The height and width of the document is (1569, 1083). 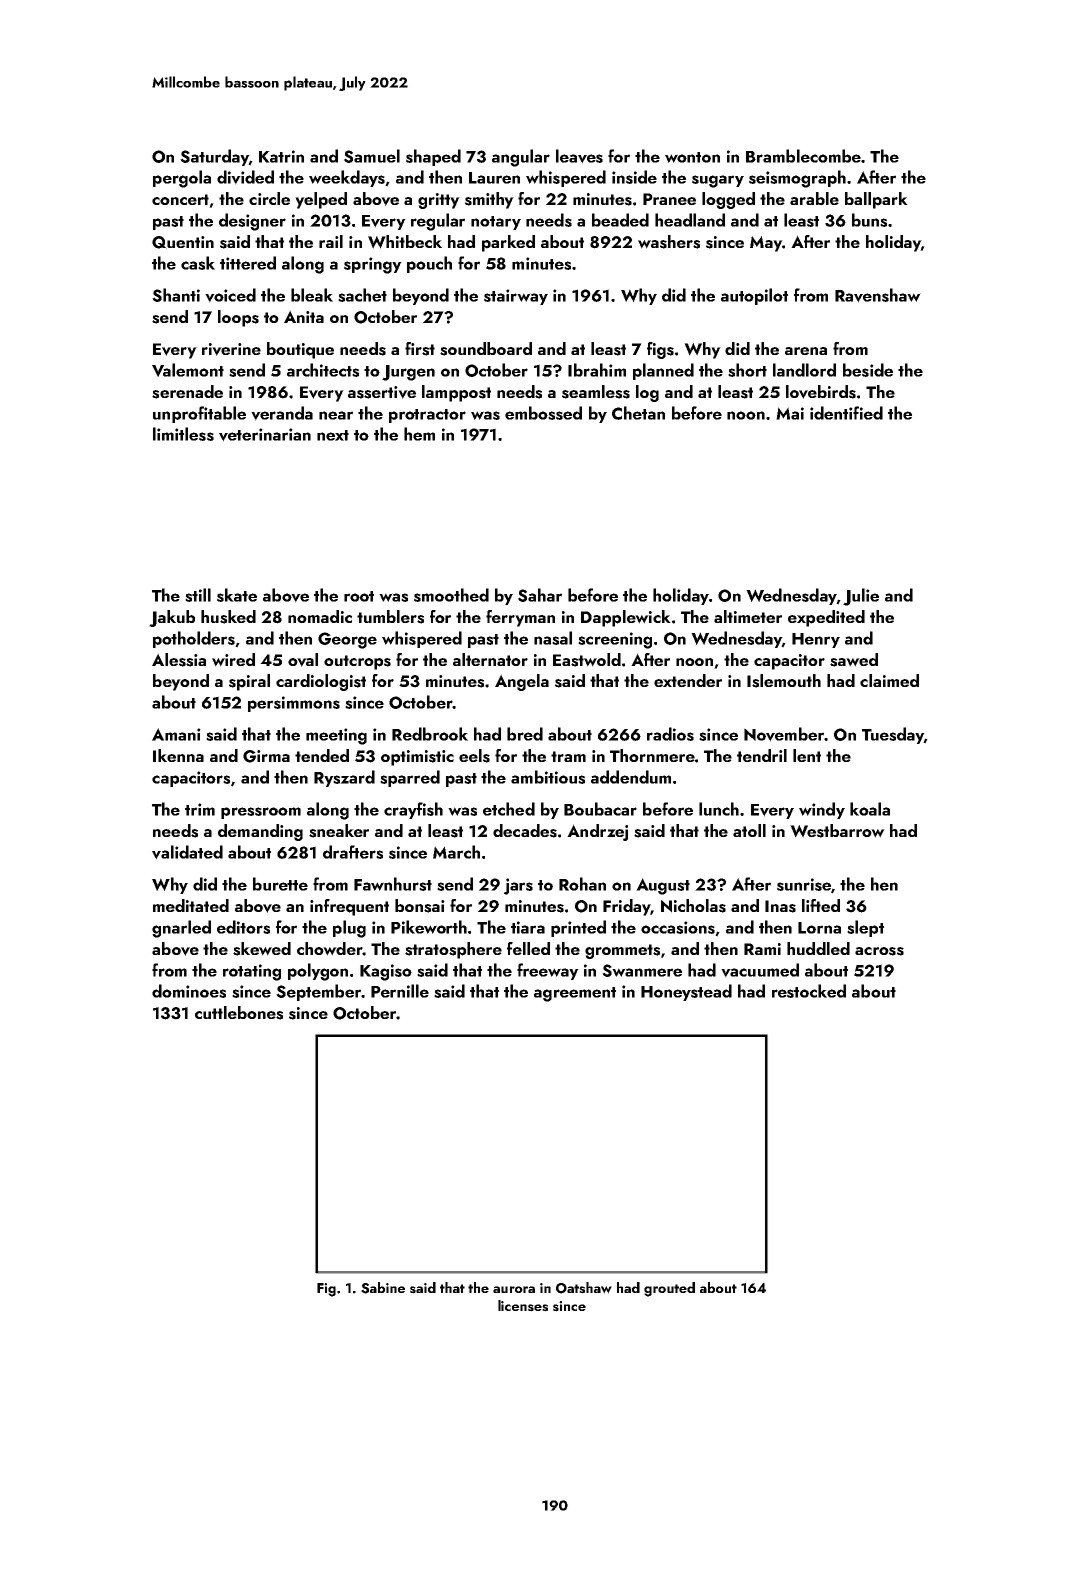 What do you see at coordinates (383, 1288) in the document?
I see `Sabine` at bounding box center [383, 1288].
